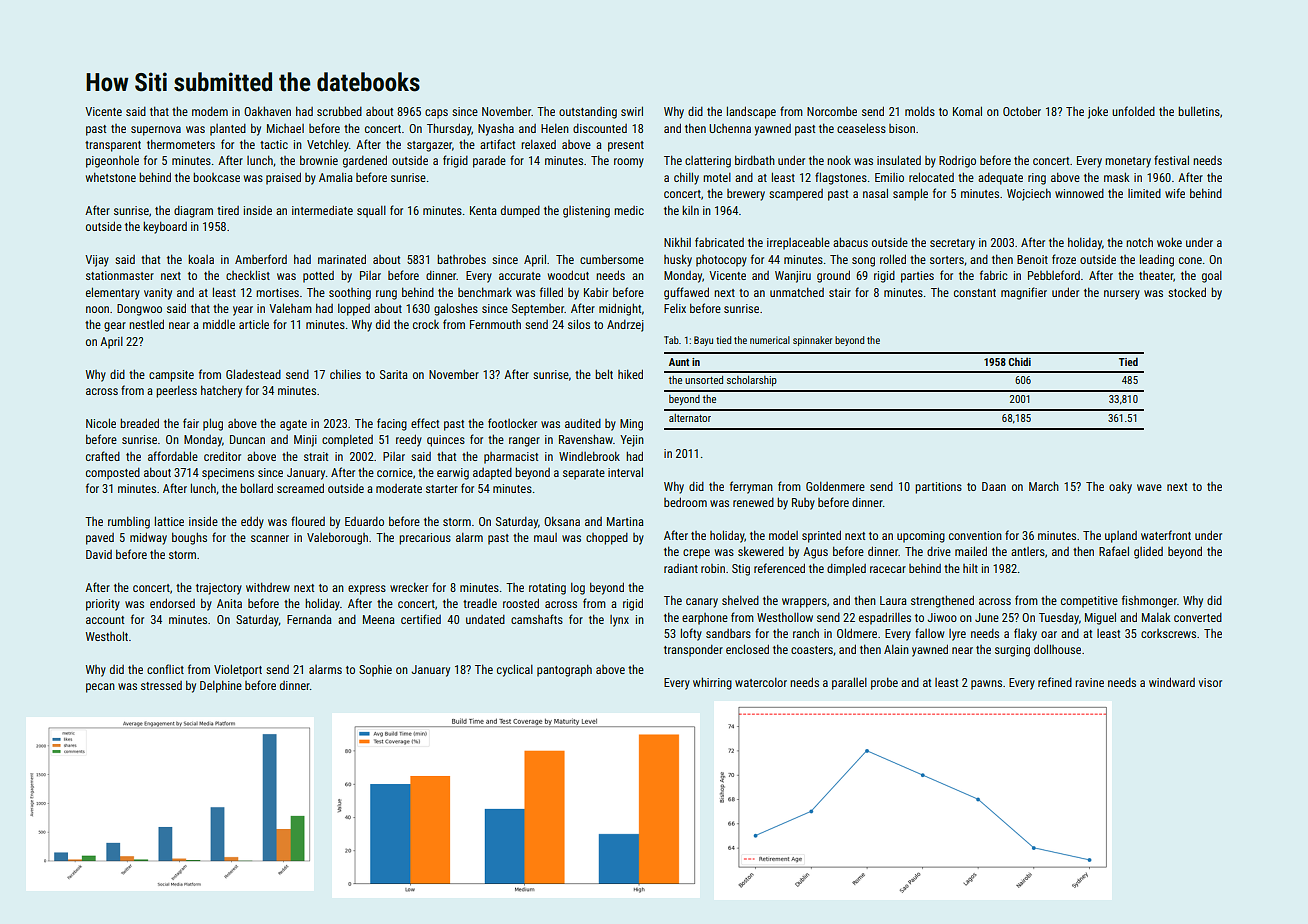 Image resolution: width=1308 pixels, height=924 pixels. Describe the element at coordinates (461, 259) in the page. I see `bathrobes` at that location.
